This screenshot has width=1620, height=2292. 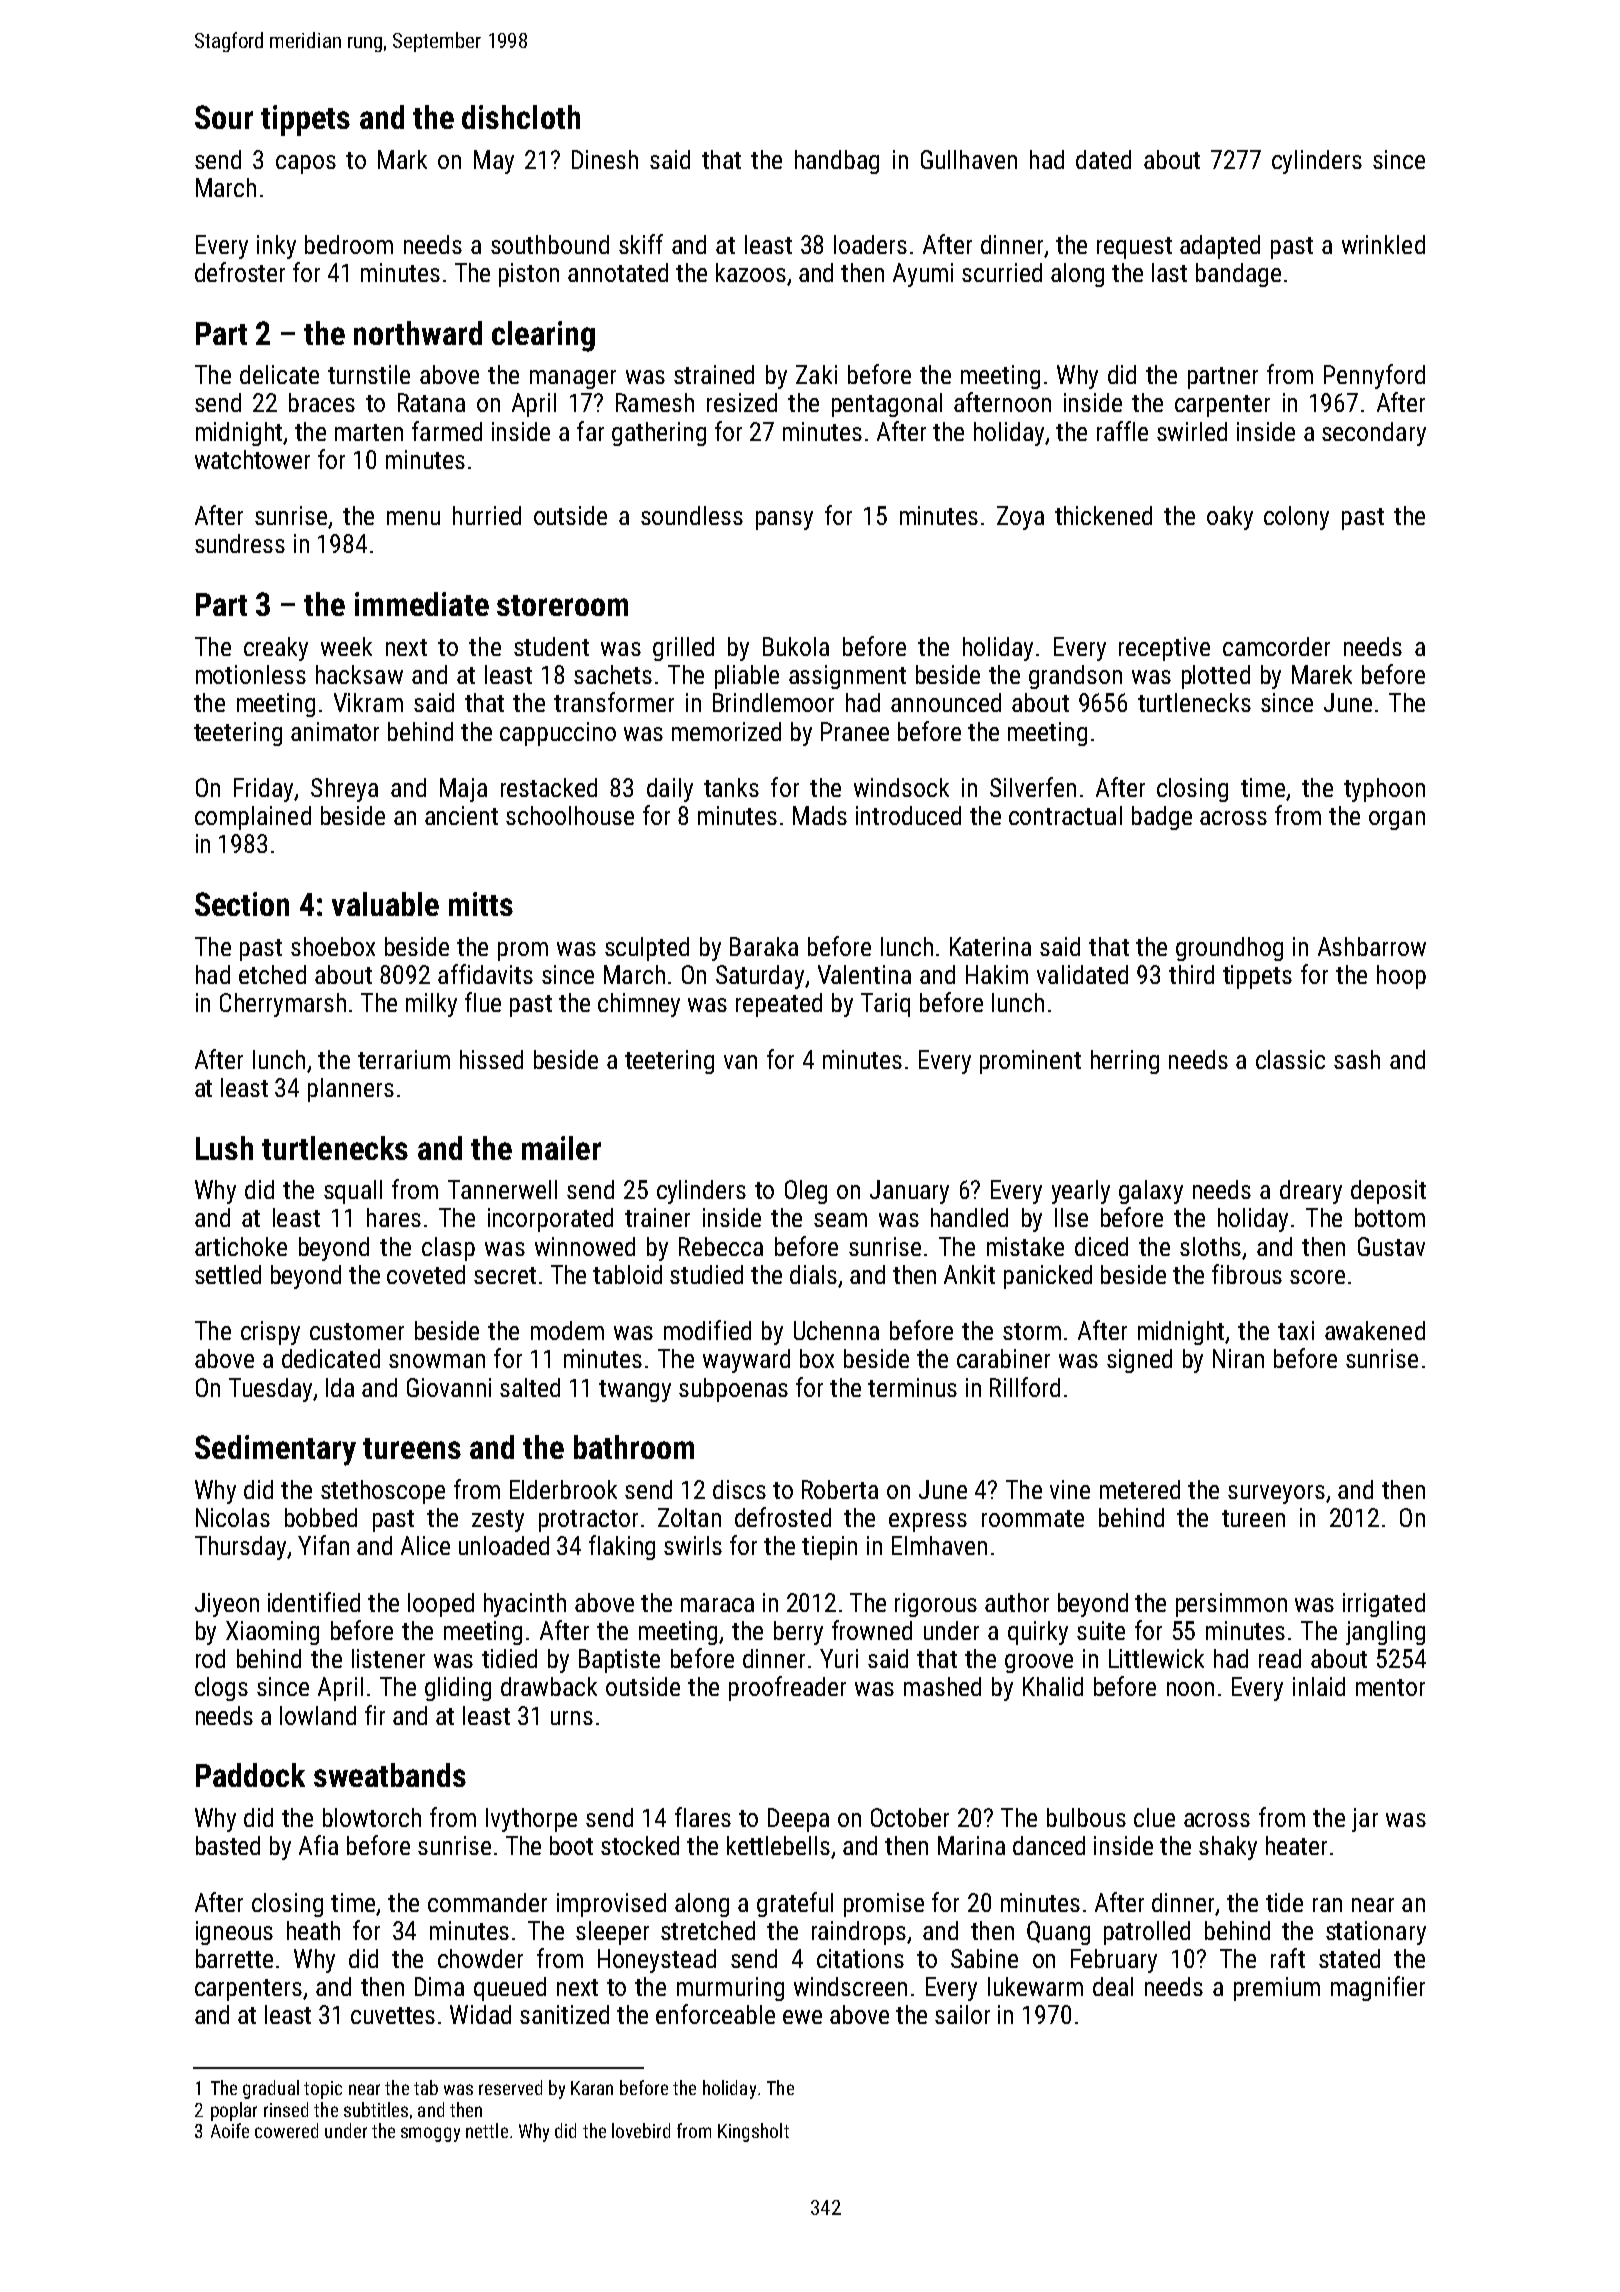 I want to click on resized, so click(x=742, y=402).
